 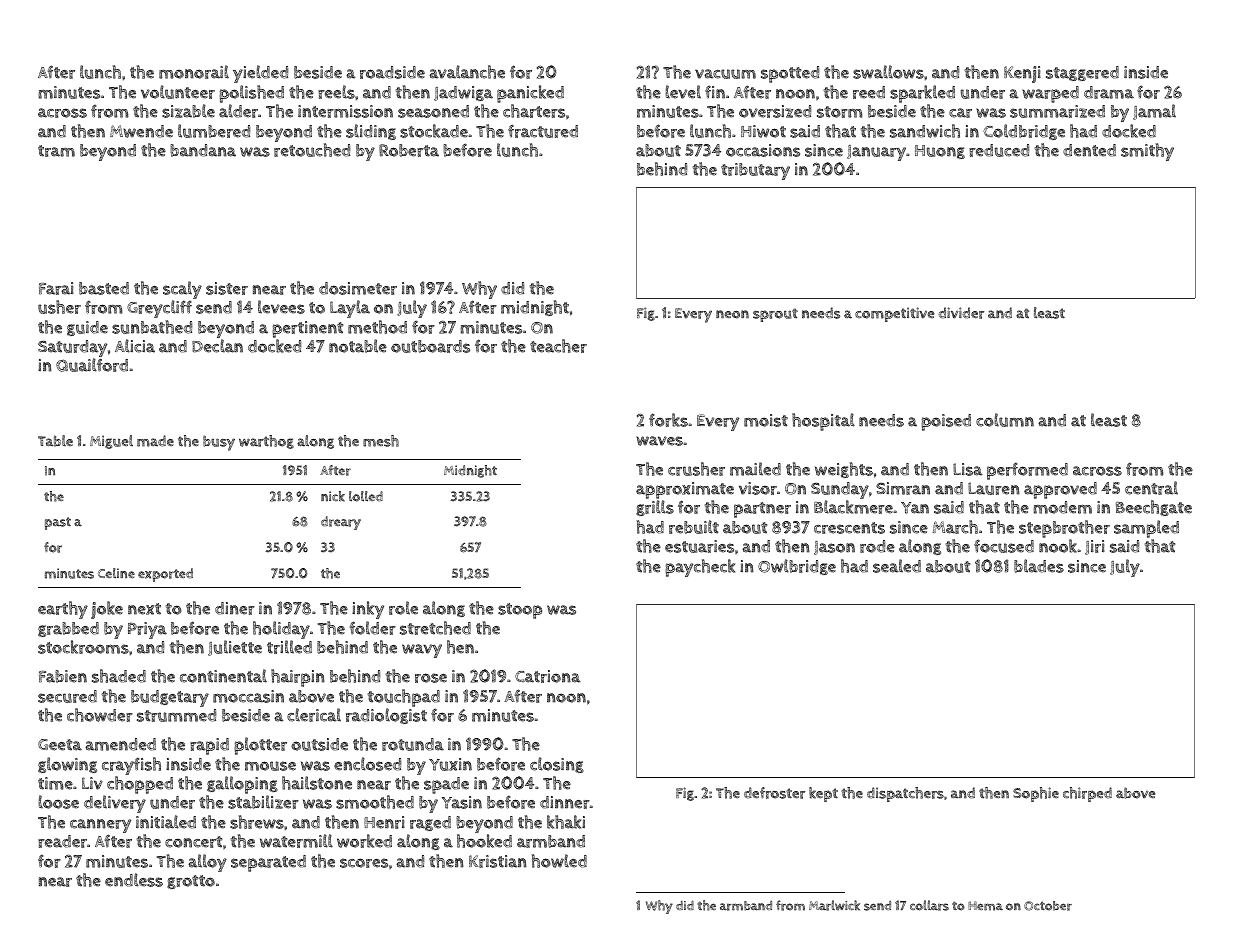 I want to click on busy, so click(x=219, y=443).
